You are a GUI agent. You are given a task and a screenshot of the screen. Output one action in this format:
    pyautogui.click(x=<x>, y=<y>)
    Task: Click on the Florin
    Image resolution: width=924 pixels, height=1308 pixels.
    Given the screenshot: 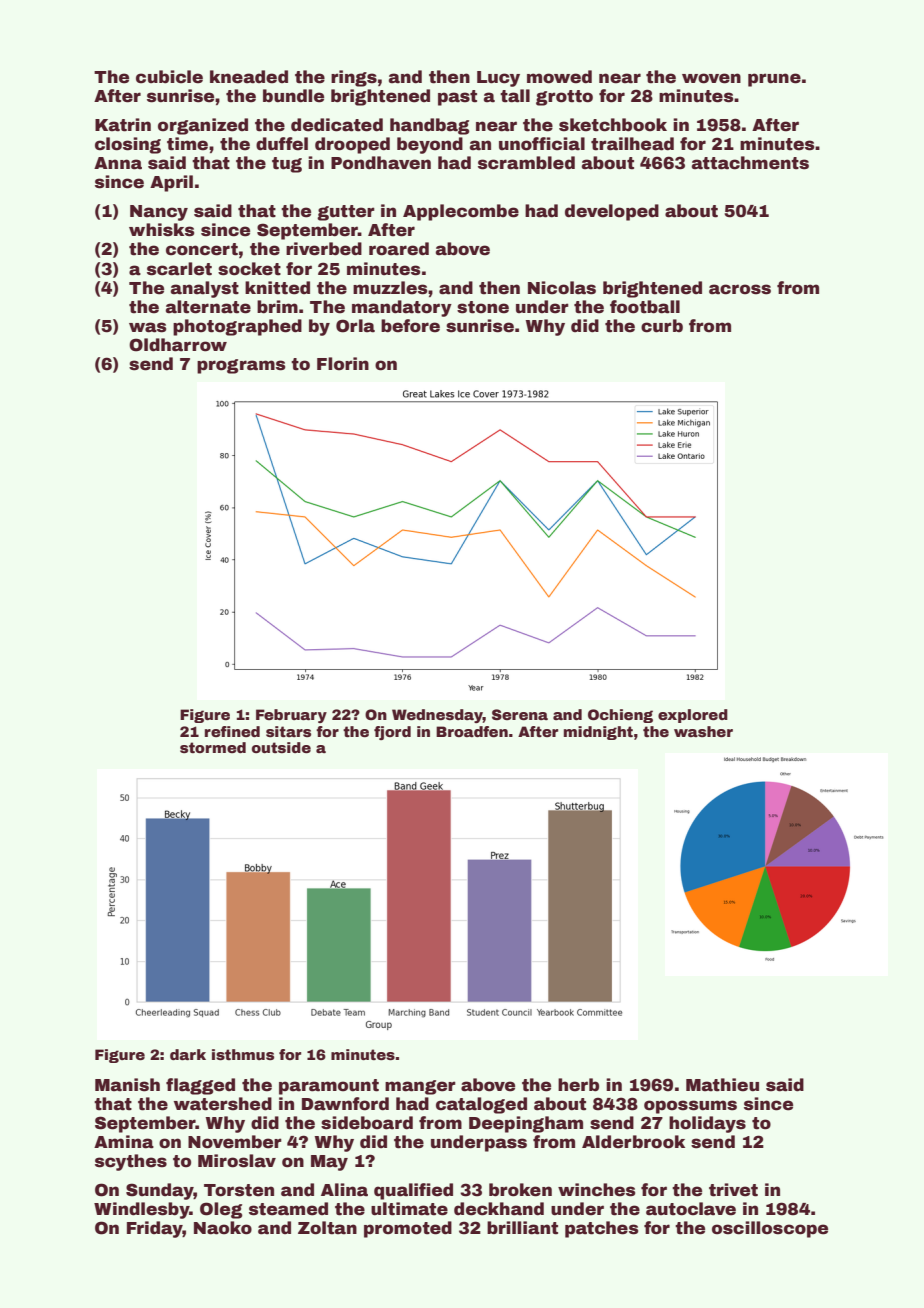 What is the action you would take?
    pyautogui.click(x=343, y=364)
